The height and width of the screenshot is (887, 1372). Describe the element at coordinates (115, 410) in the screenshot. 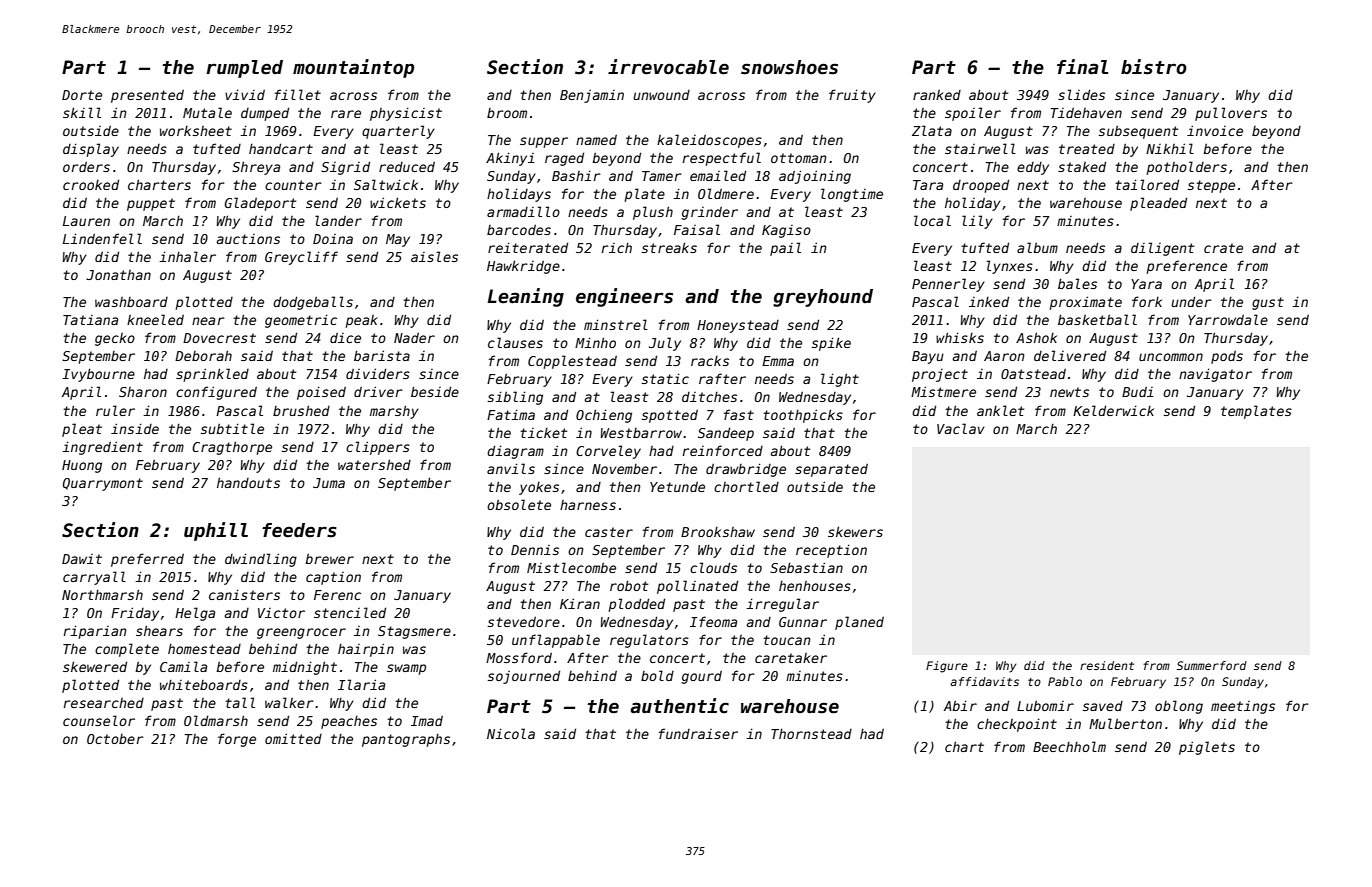

I see `ruler` at that location.
